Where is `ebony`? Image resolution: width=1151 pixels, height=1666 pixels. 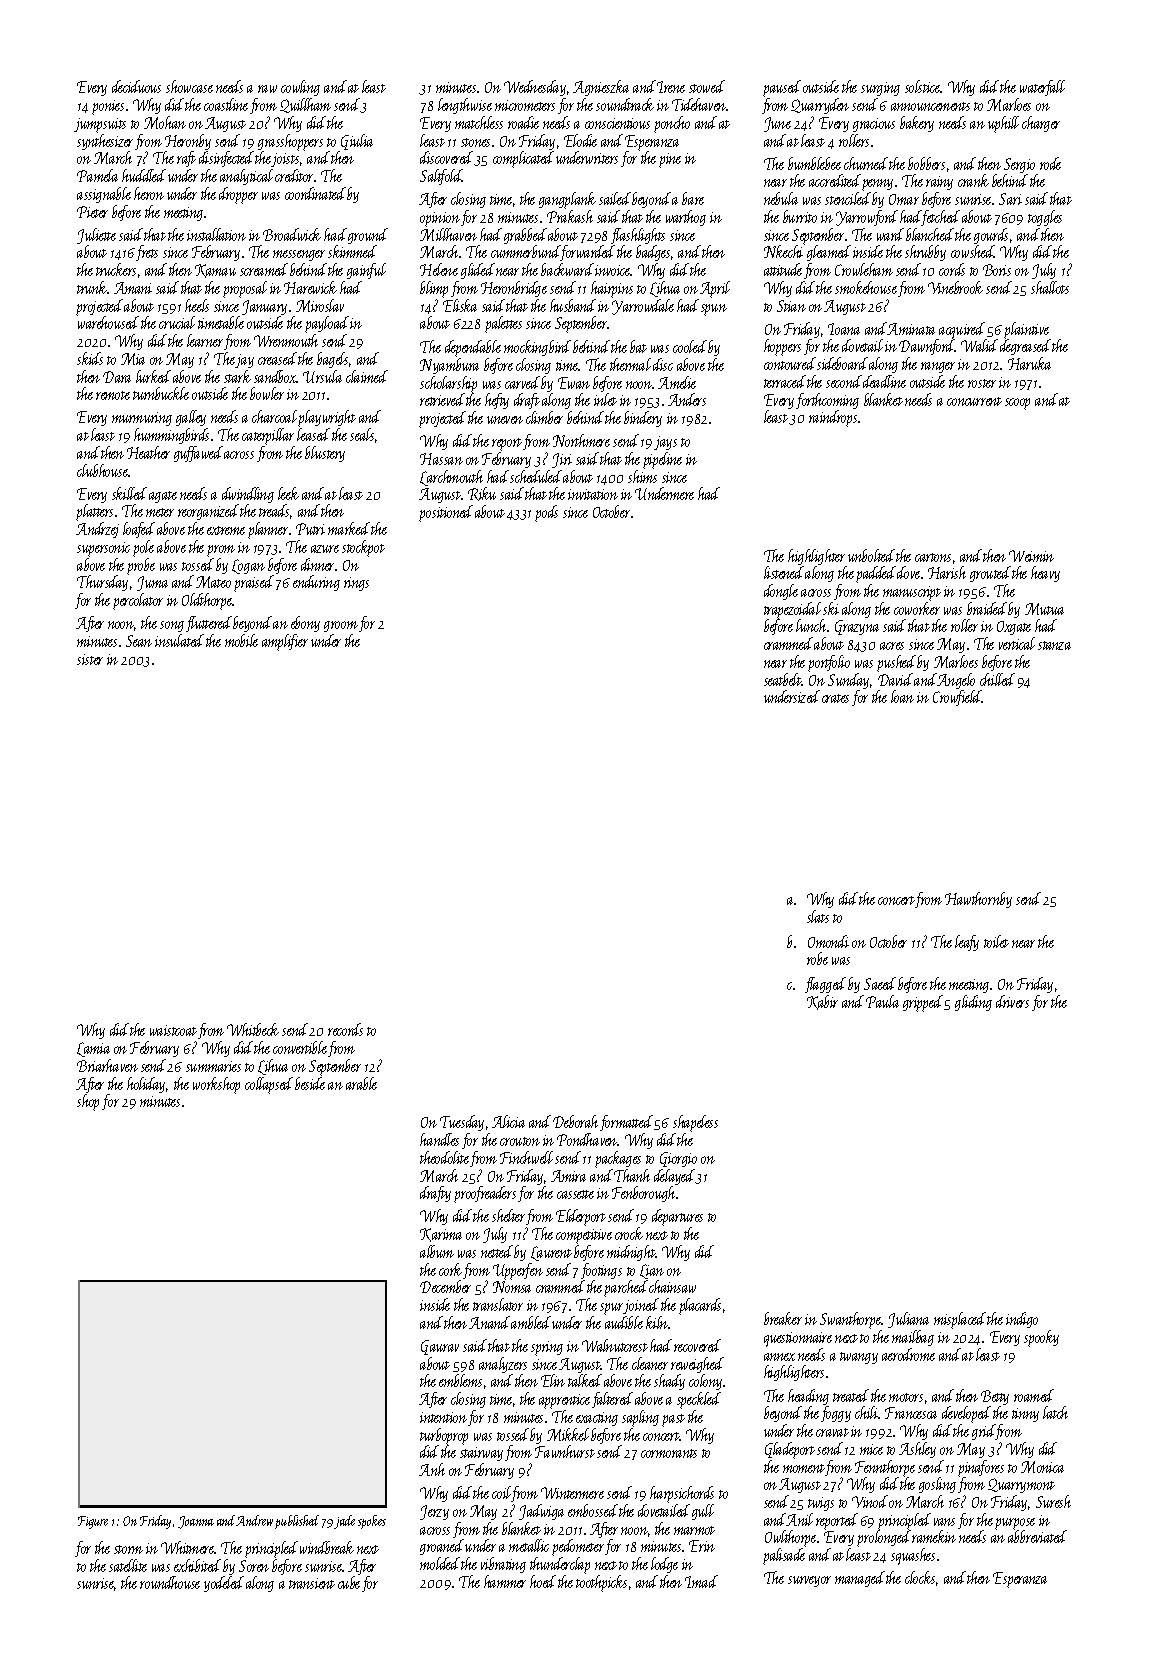
ebony is located at coordinates (305, 624).
